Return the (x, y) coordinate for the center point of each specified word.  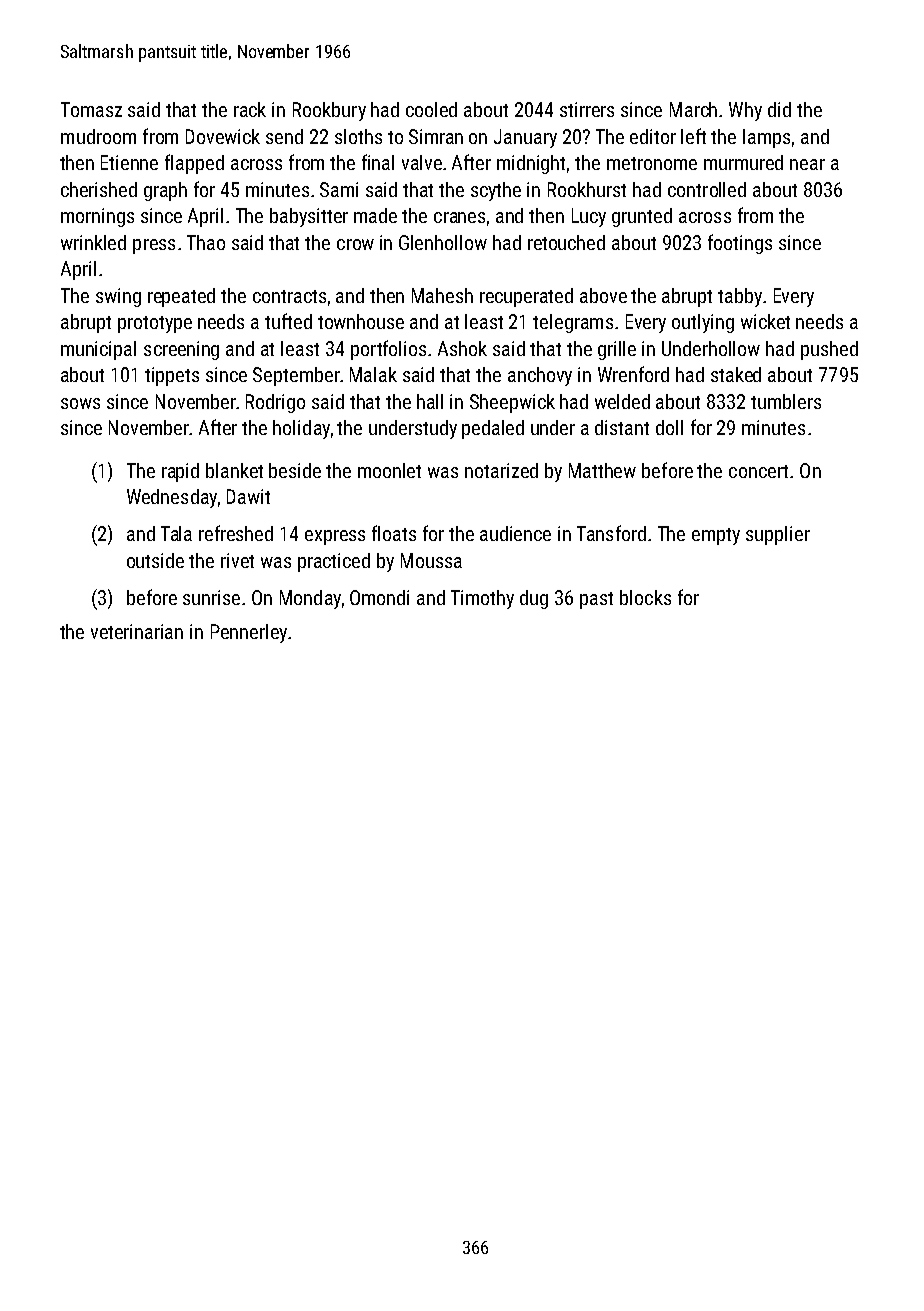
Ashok (462, 348)
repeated (181, 297)
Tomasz (91, 109)
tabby (740, 297)
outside (155, 560)
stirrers (587, 109)
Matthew (602, 470)
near (807, 164)
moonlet (389, 470)
